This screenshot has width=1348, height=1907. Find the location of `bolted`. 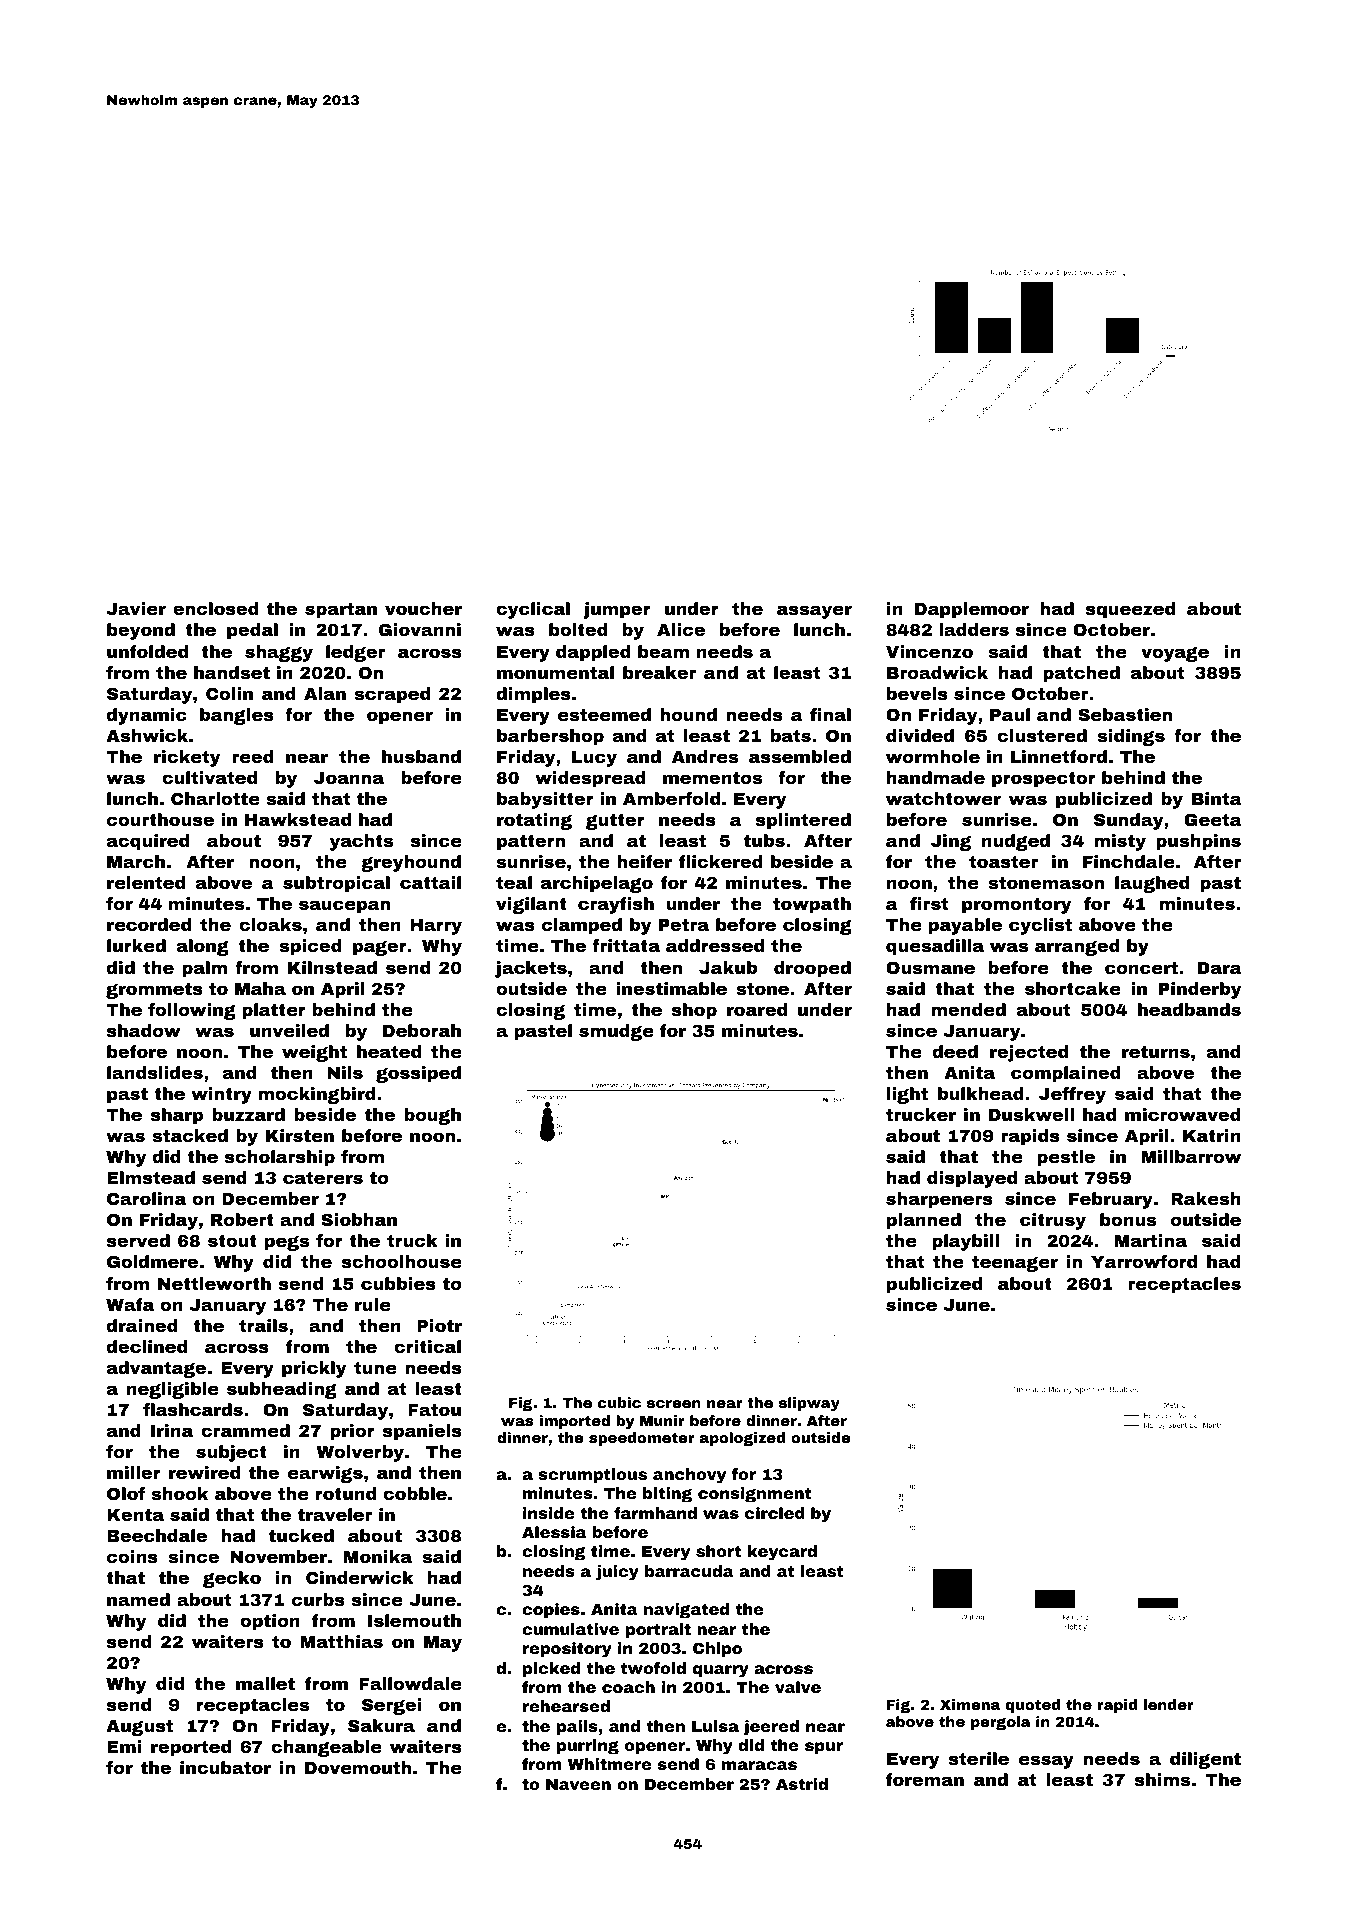

bolted is located at coordinates (578, 629).
